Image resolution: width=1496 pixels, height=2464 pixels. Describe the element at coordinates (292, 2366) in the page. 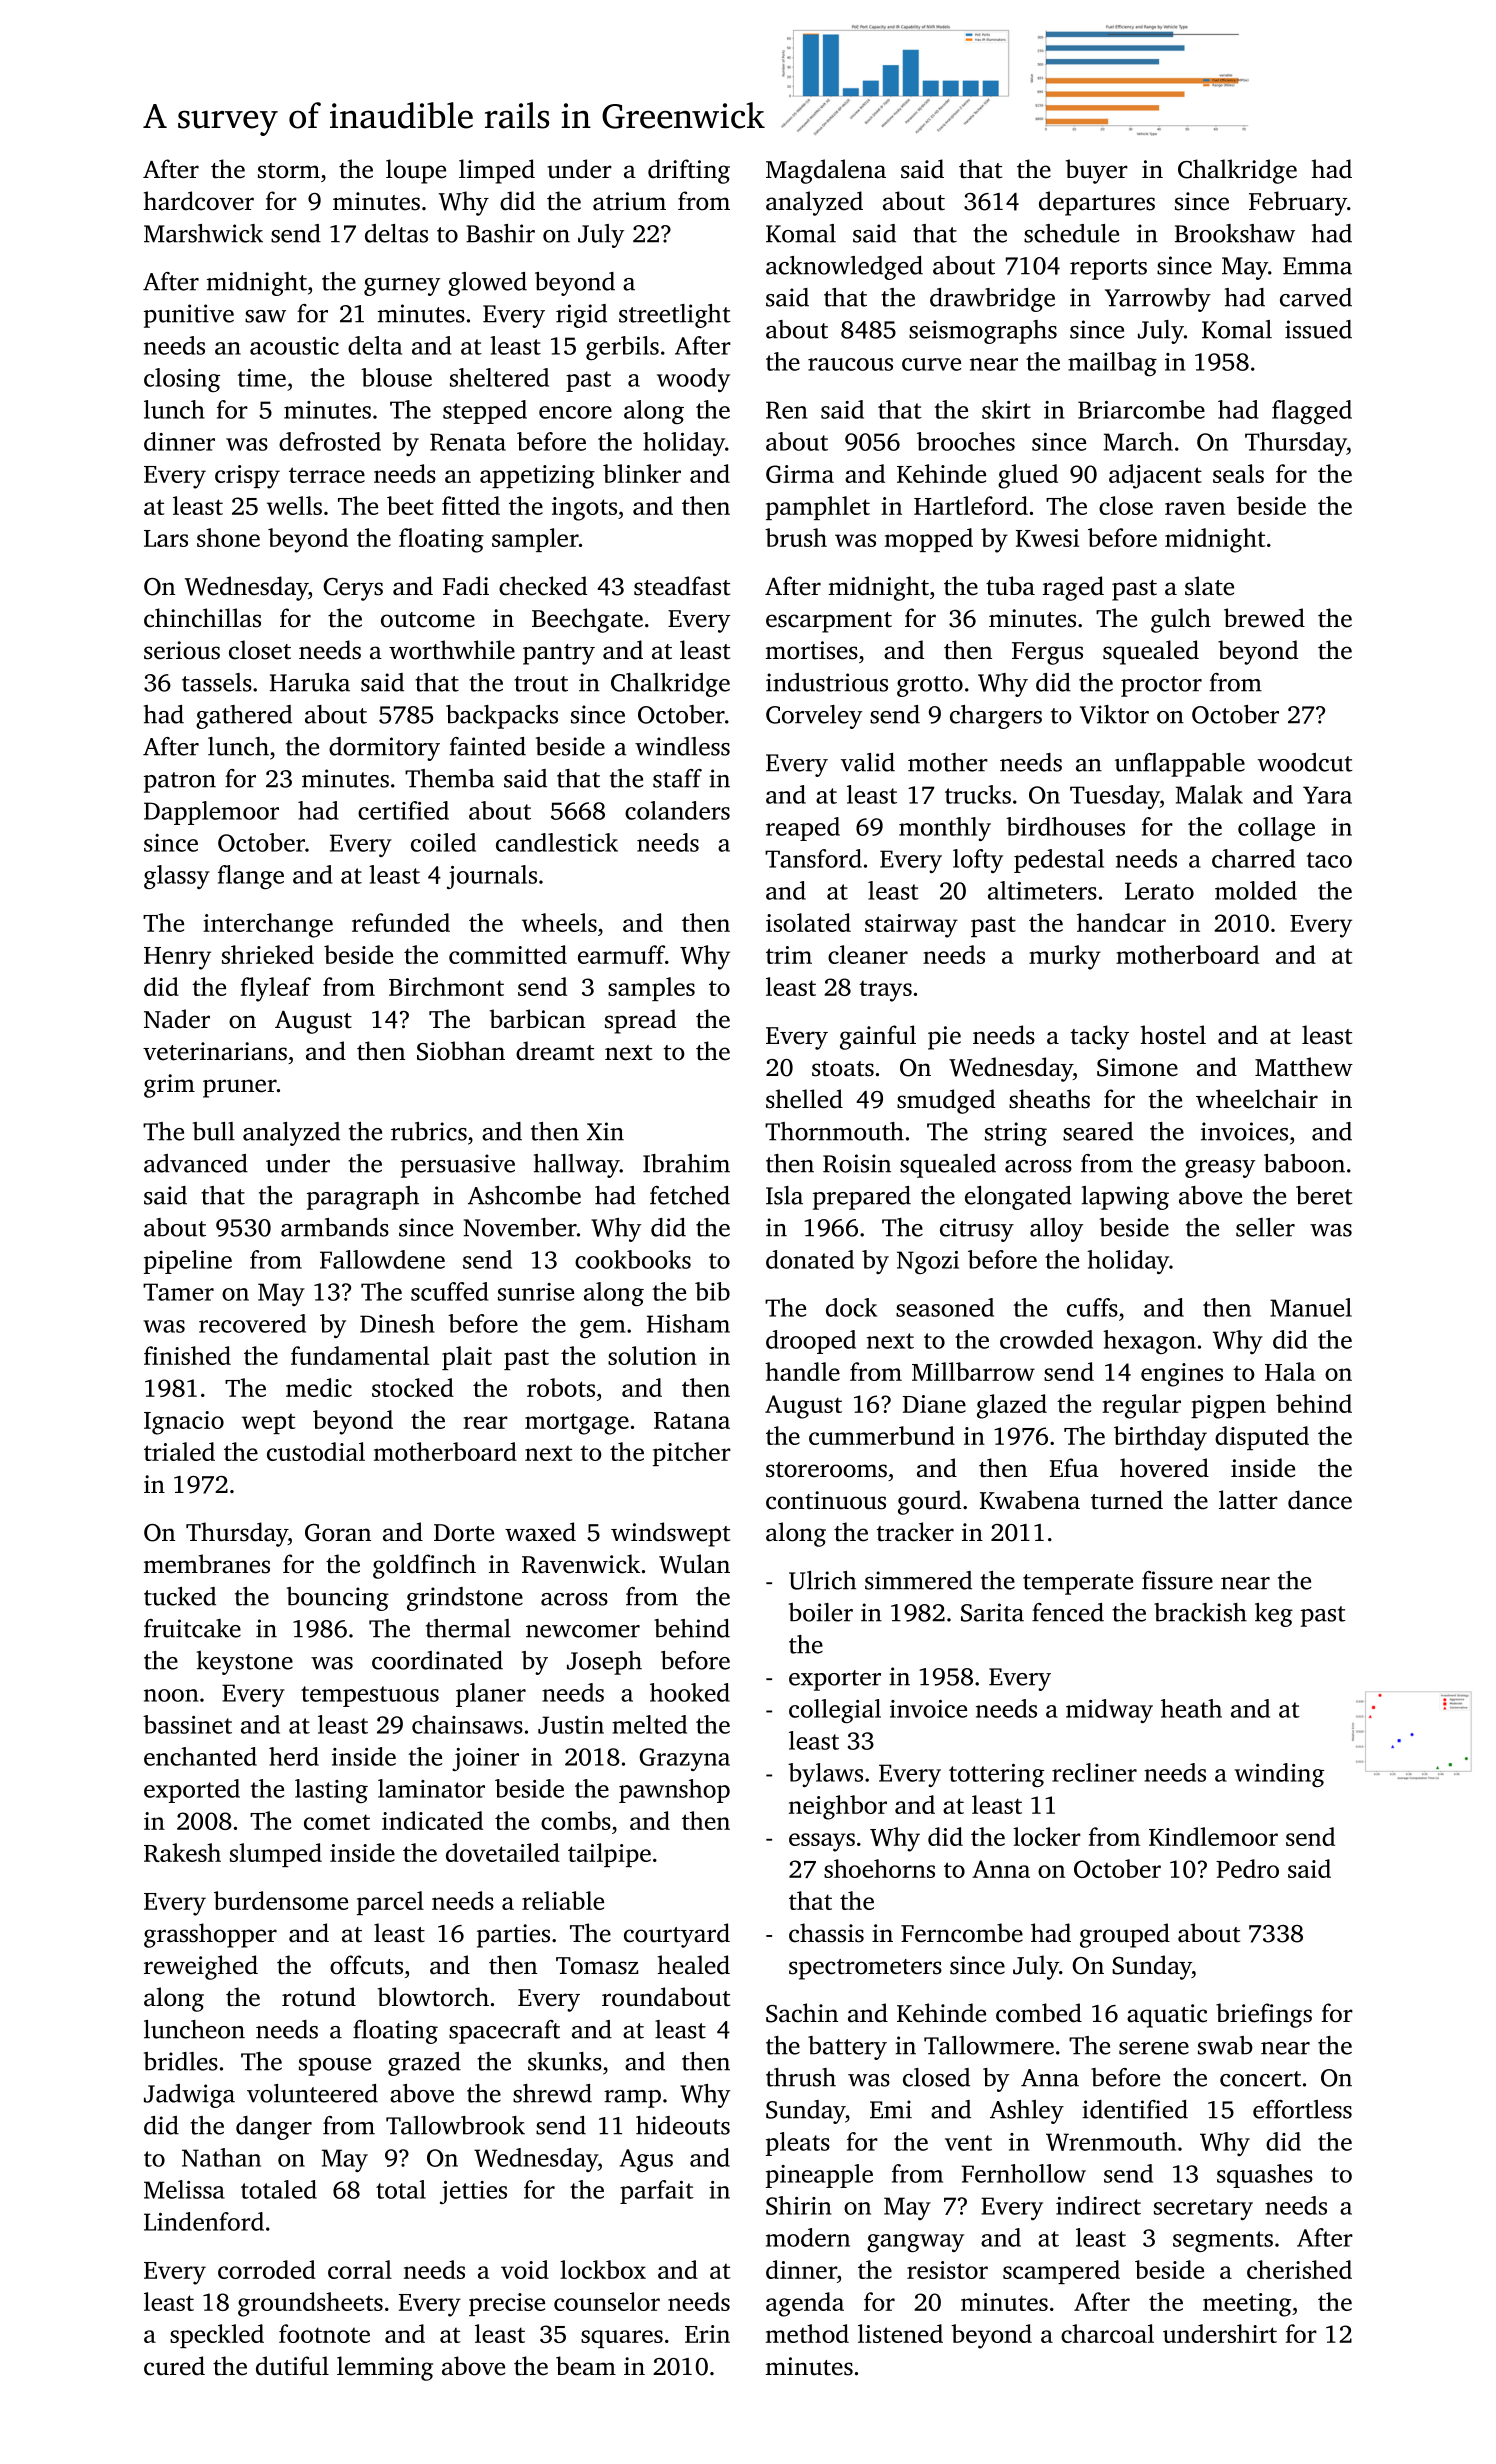

I see `dutiful` at that location.
